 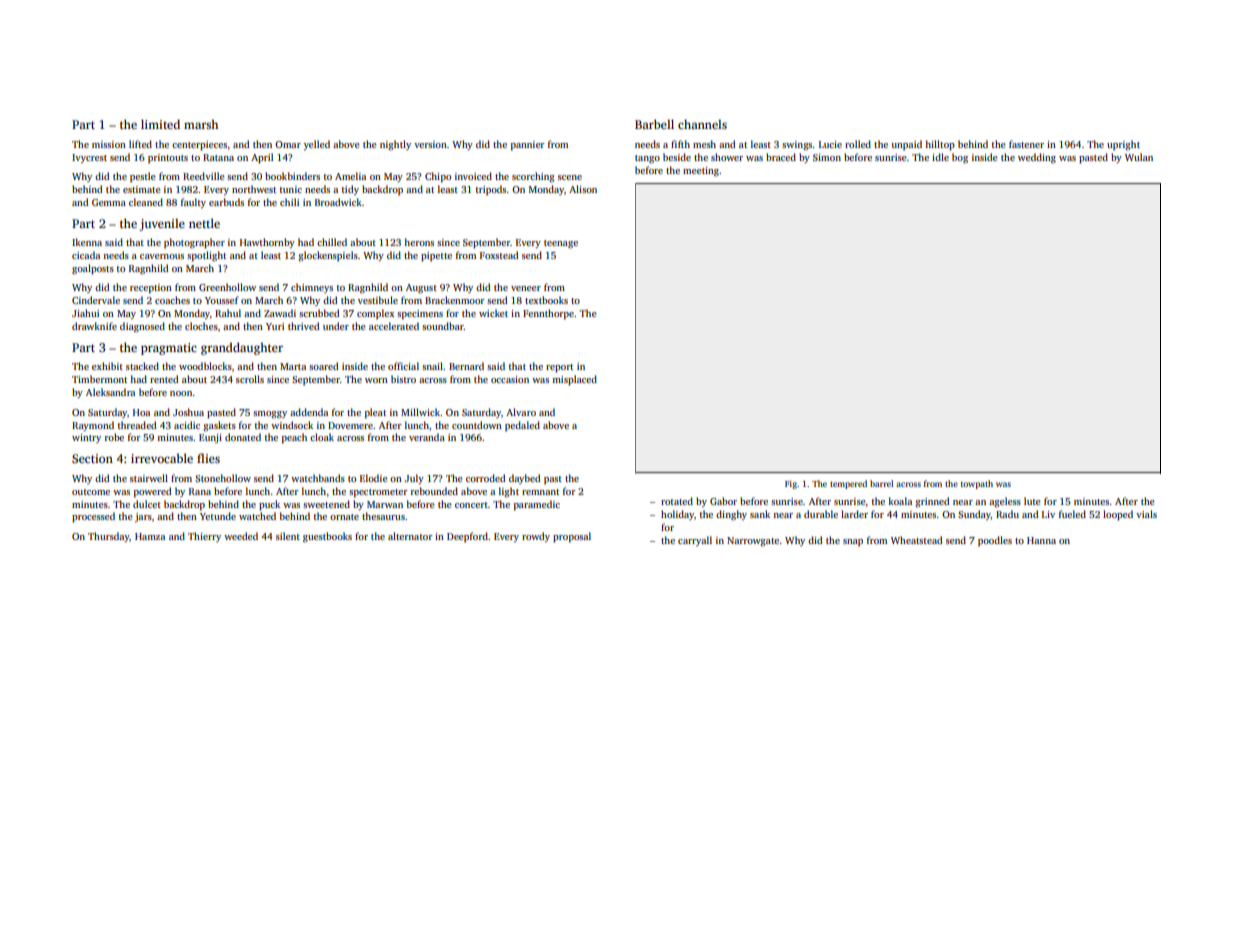 What do you see at coordinates (327, 537) in the screenshot?
I see `guestbooks` at bounding box center [327, 537].
